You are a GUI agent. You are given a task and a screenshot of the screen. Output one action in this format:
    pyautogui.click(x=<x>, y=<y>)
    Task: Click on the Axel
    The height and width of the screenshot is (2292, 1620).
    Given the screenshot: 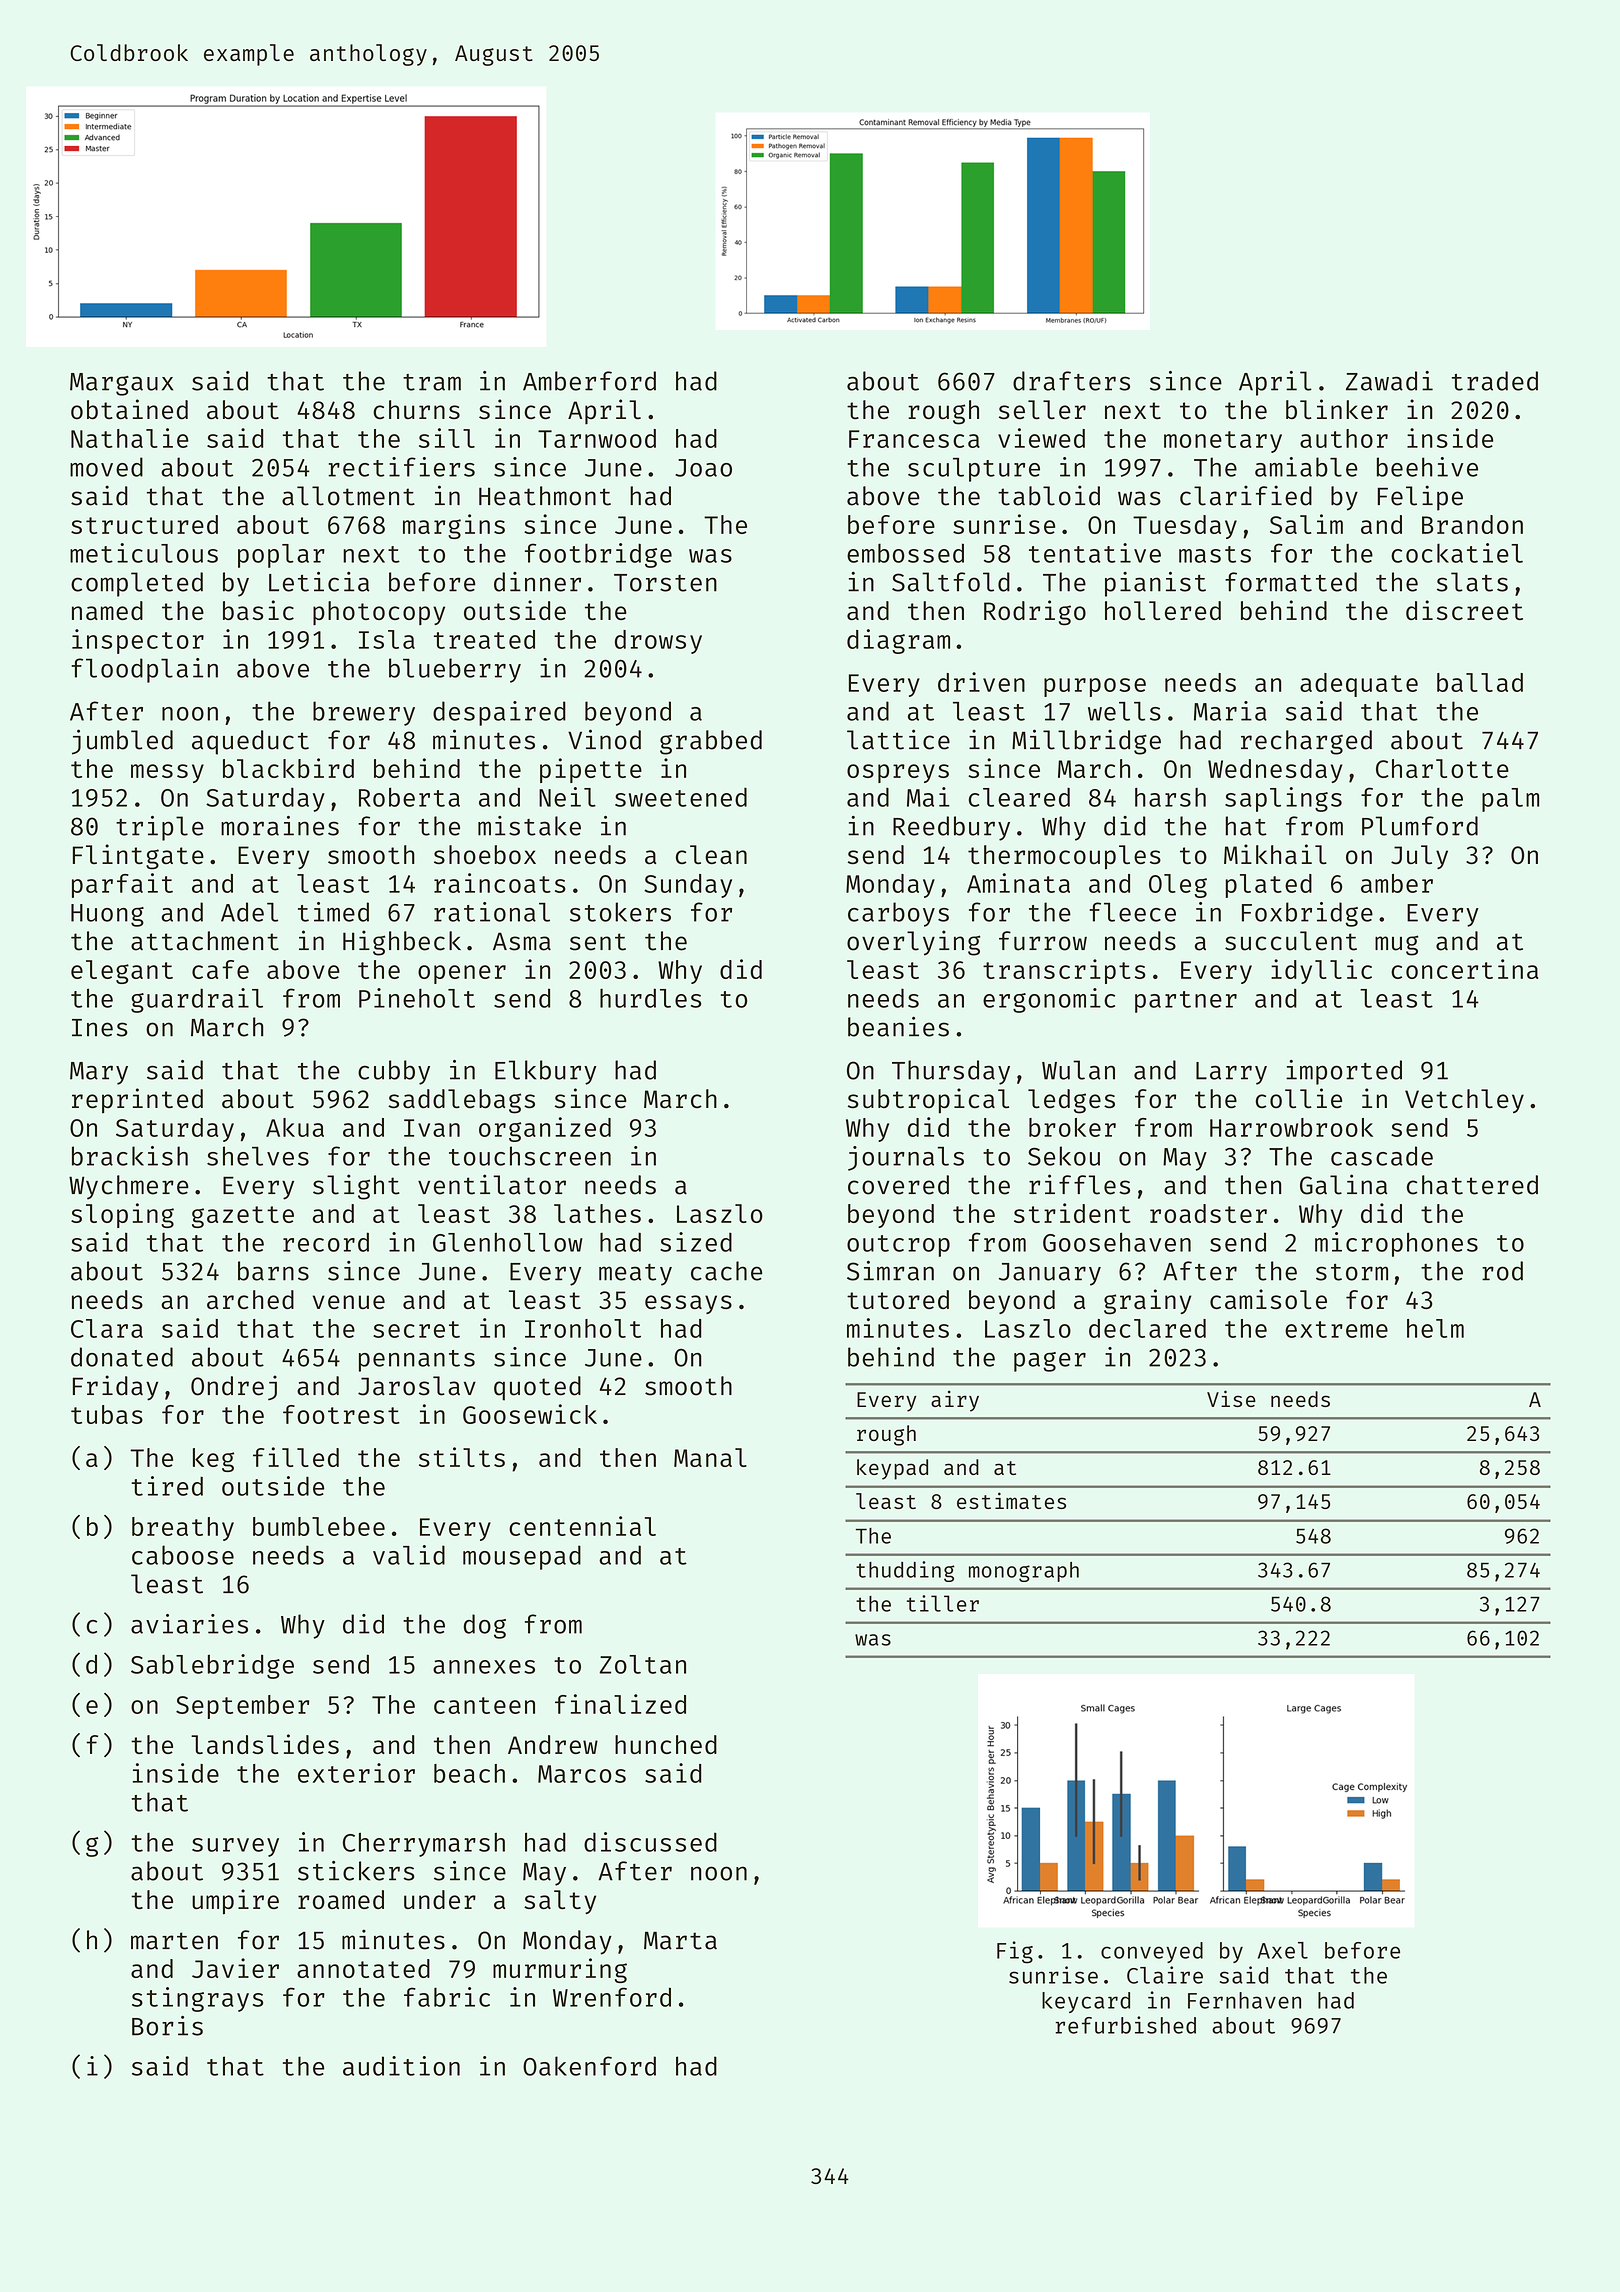 What is the action you would take?
    pyautogui.click(x=1283, y=1950)
